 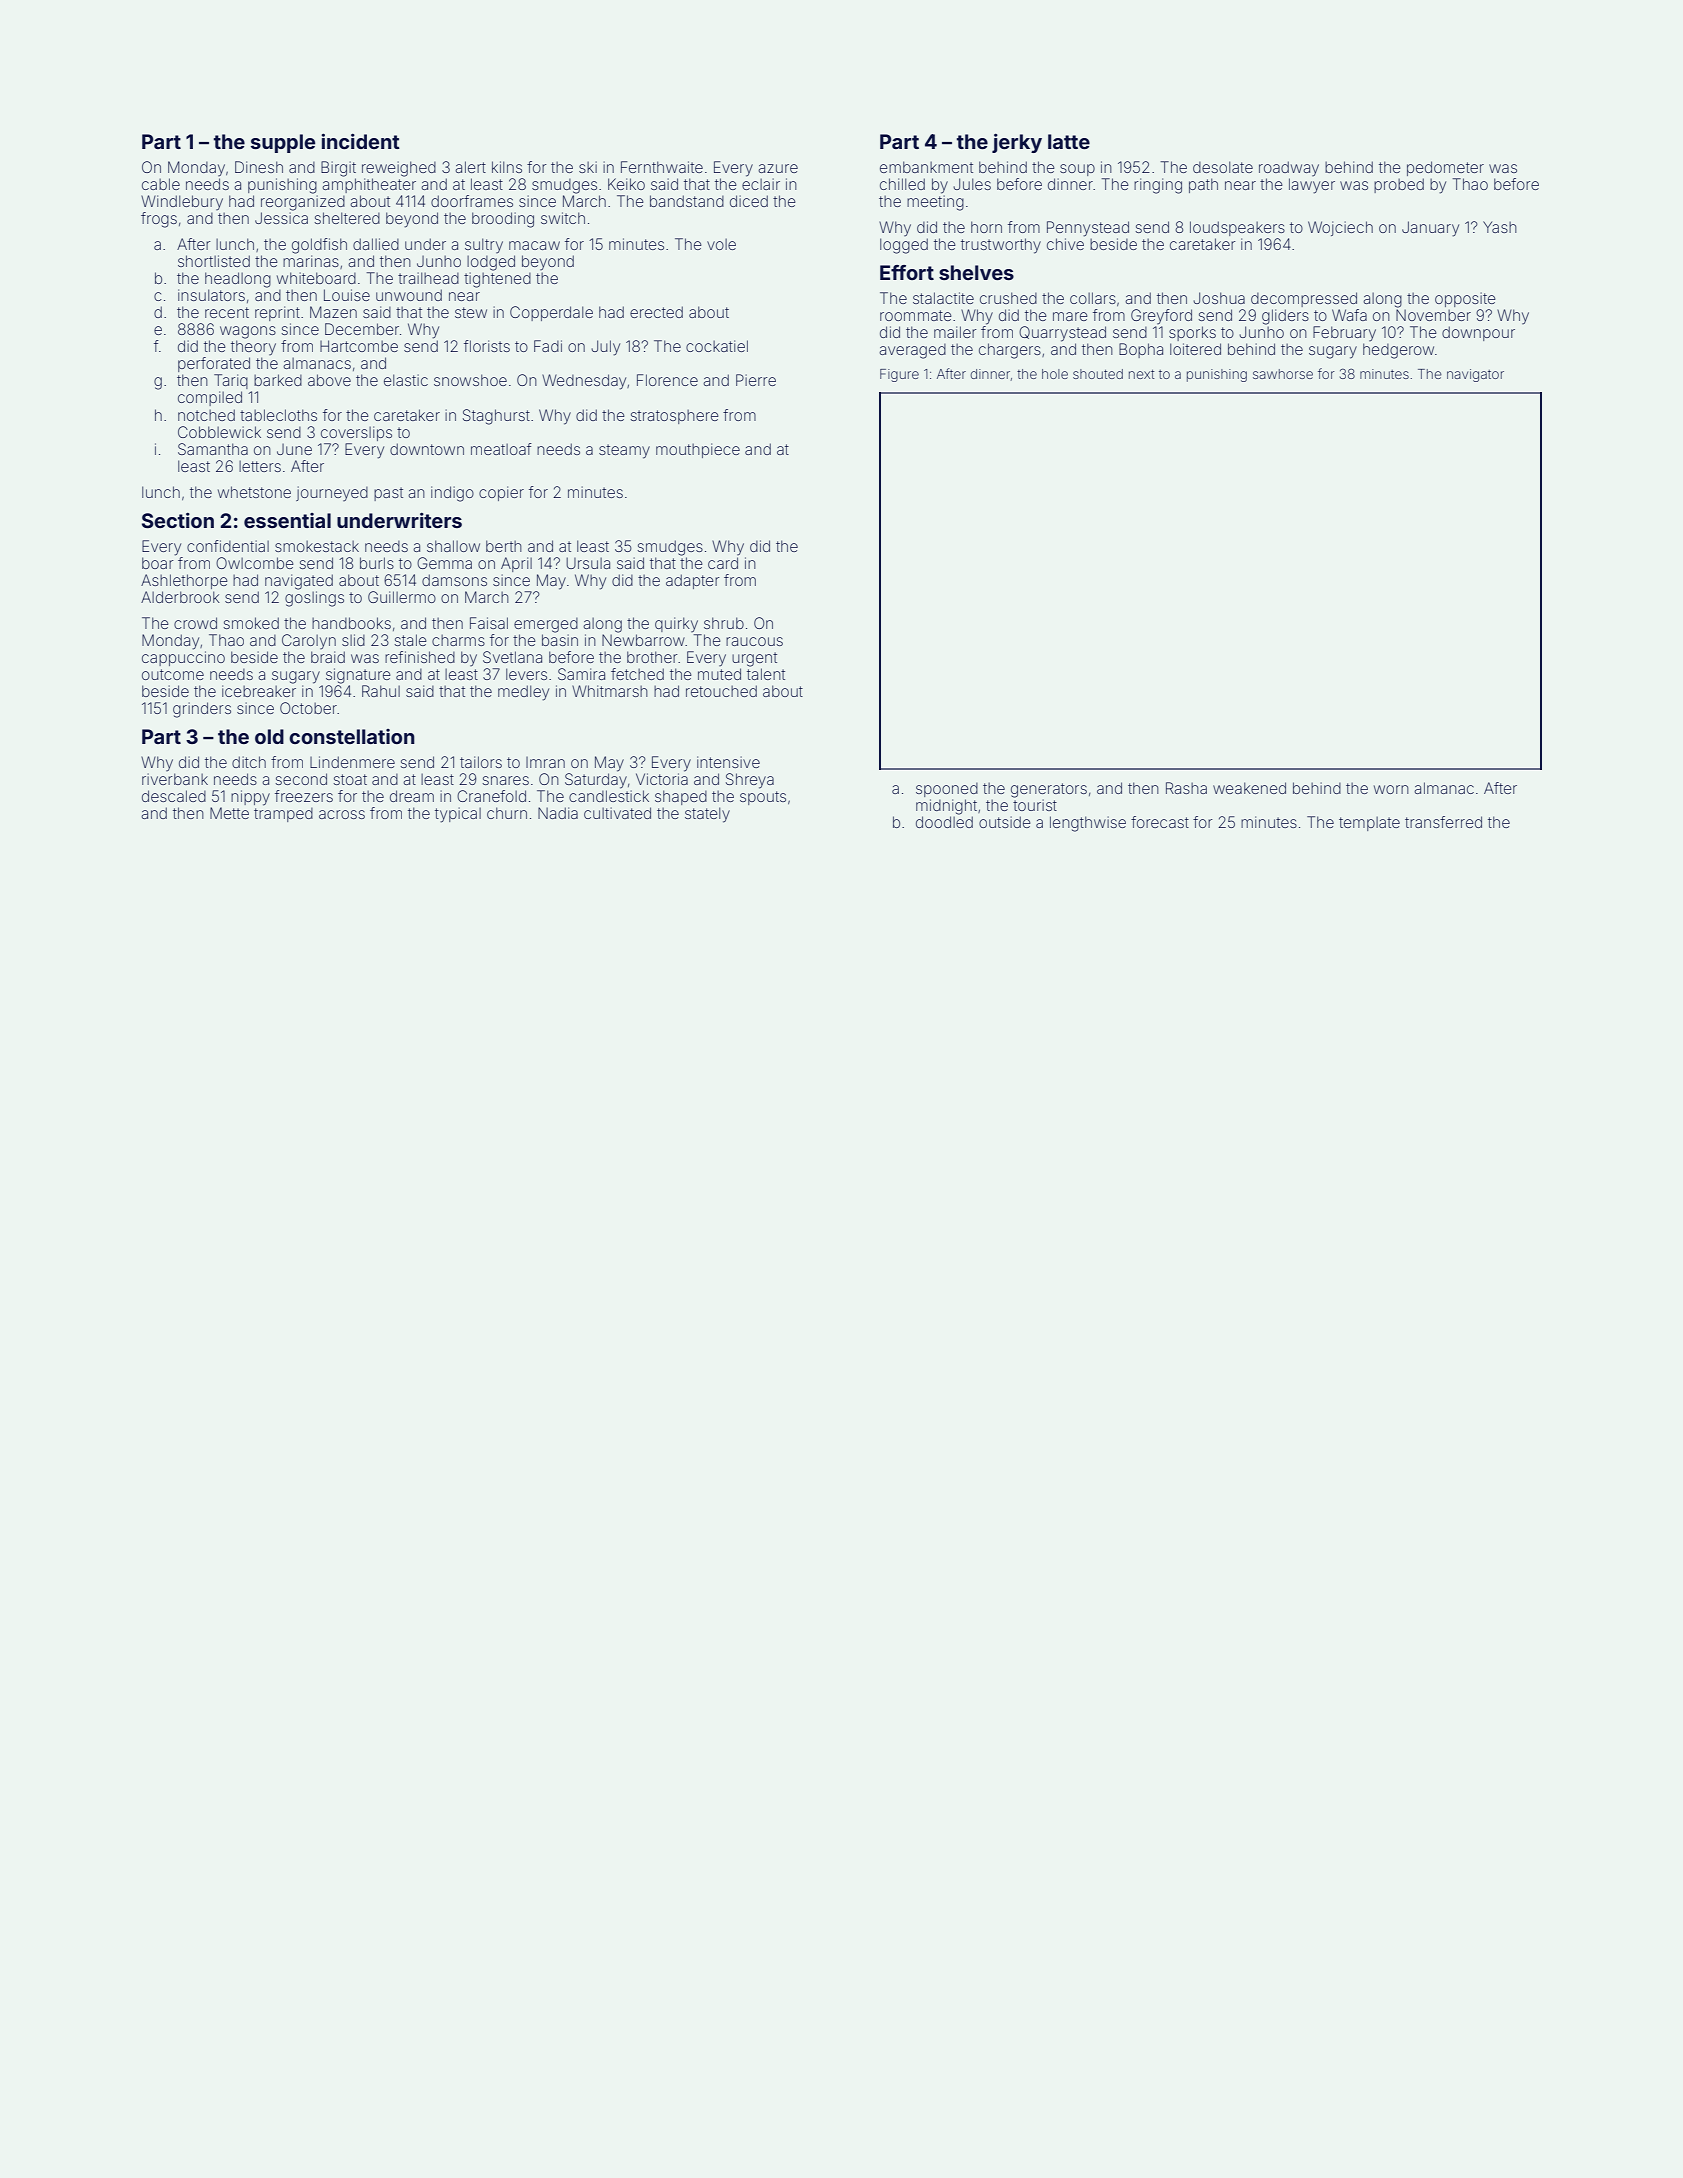 I want to click on latte, so click(x=1069, y=141).
